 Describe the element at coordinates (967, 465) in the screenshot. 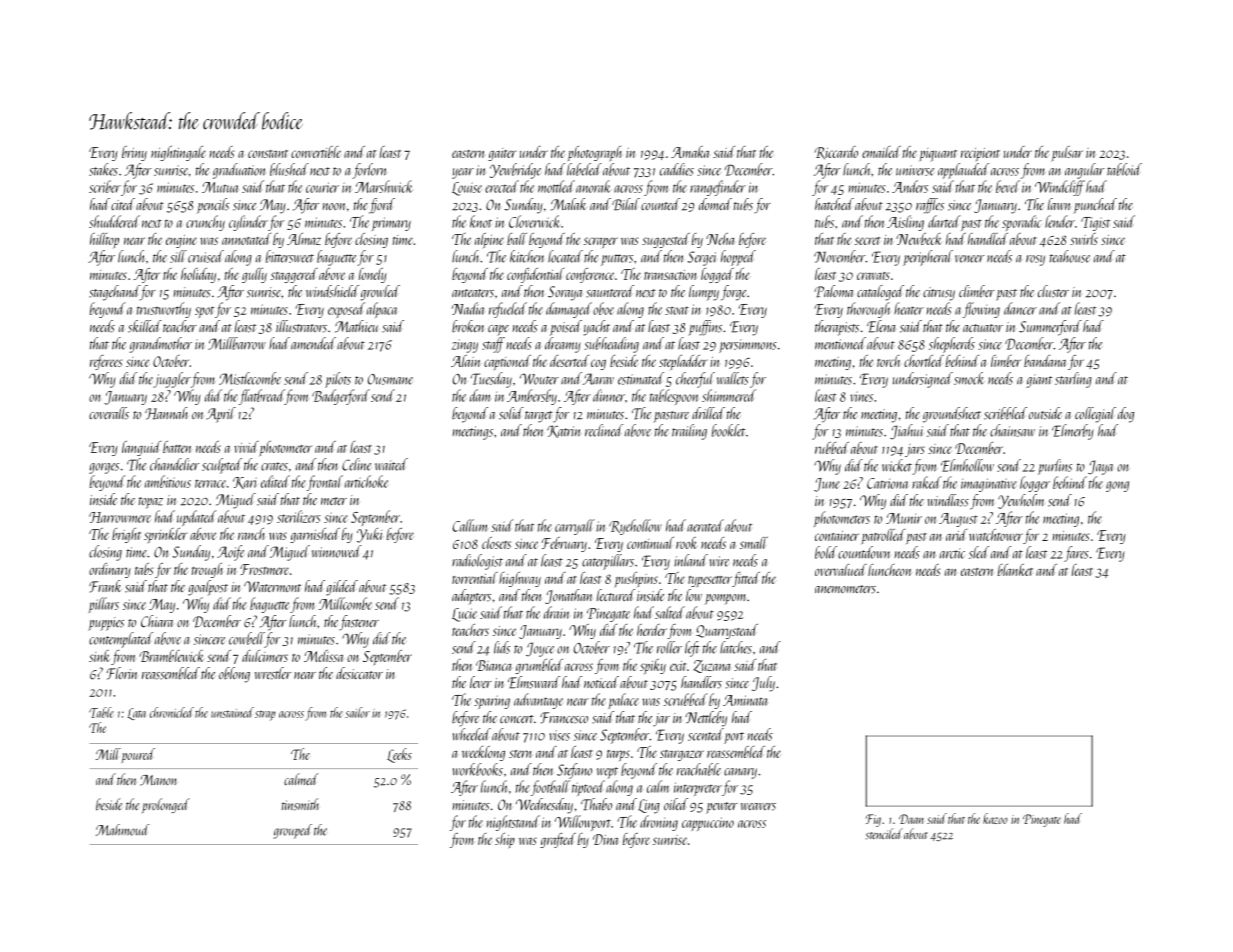

I see `Elmhollow` at that location.
